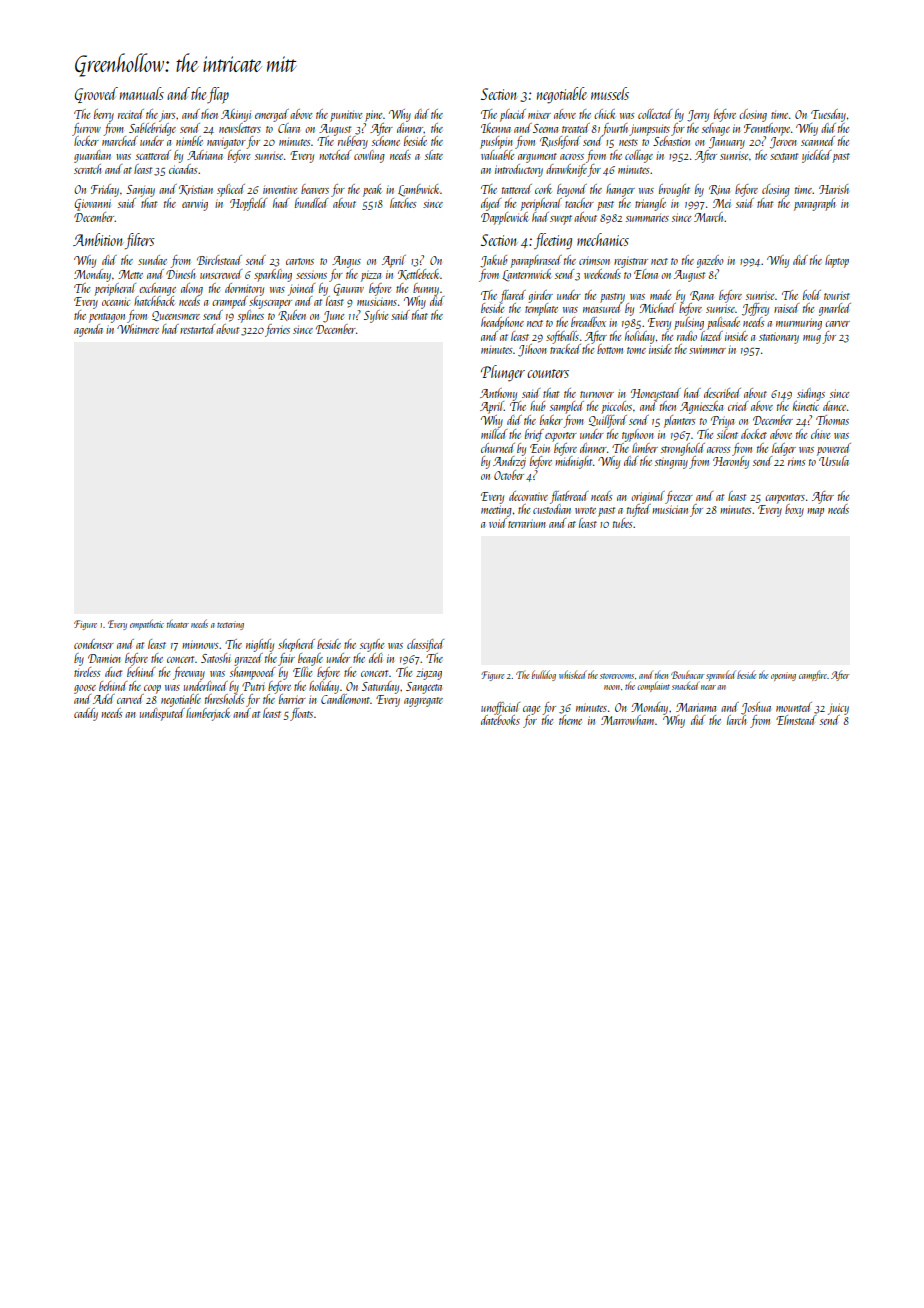 The height and width of the page is (1308, 924). I want to click on datebooks, so click(500, 720).
